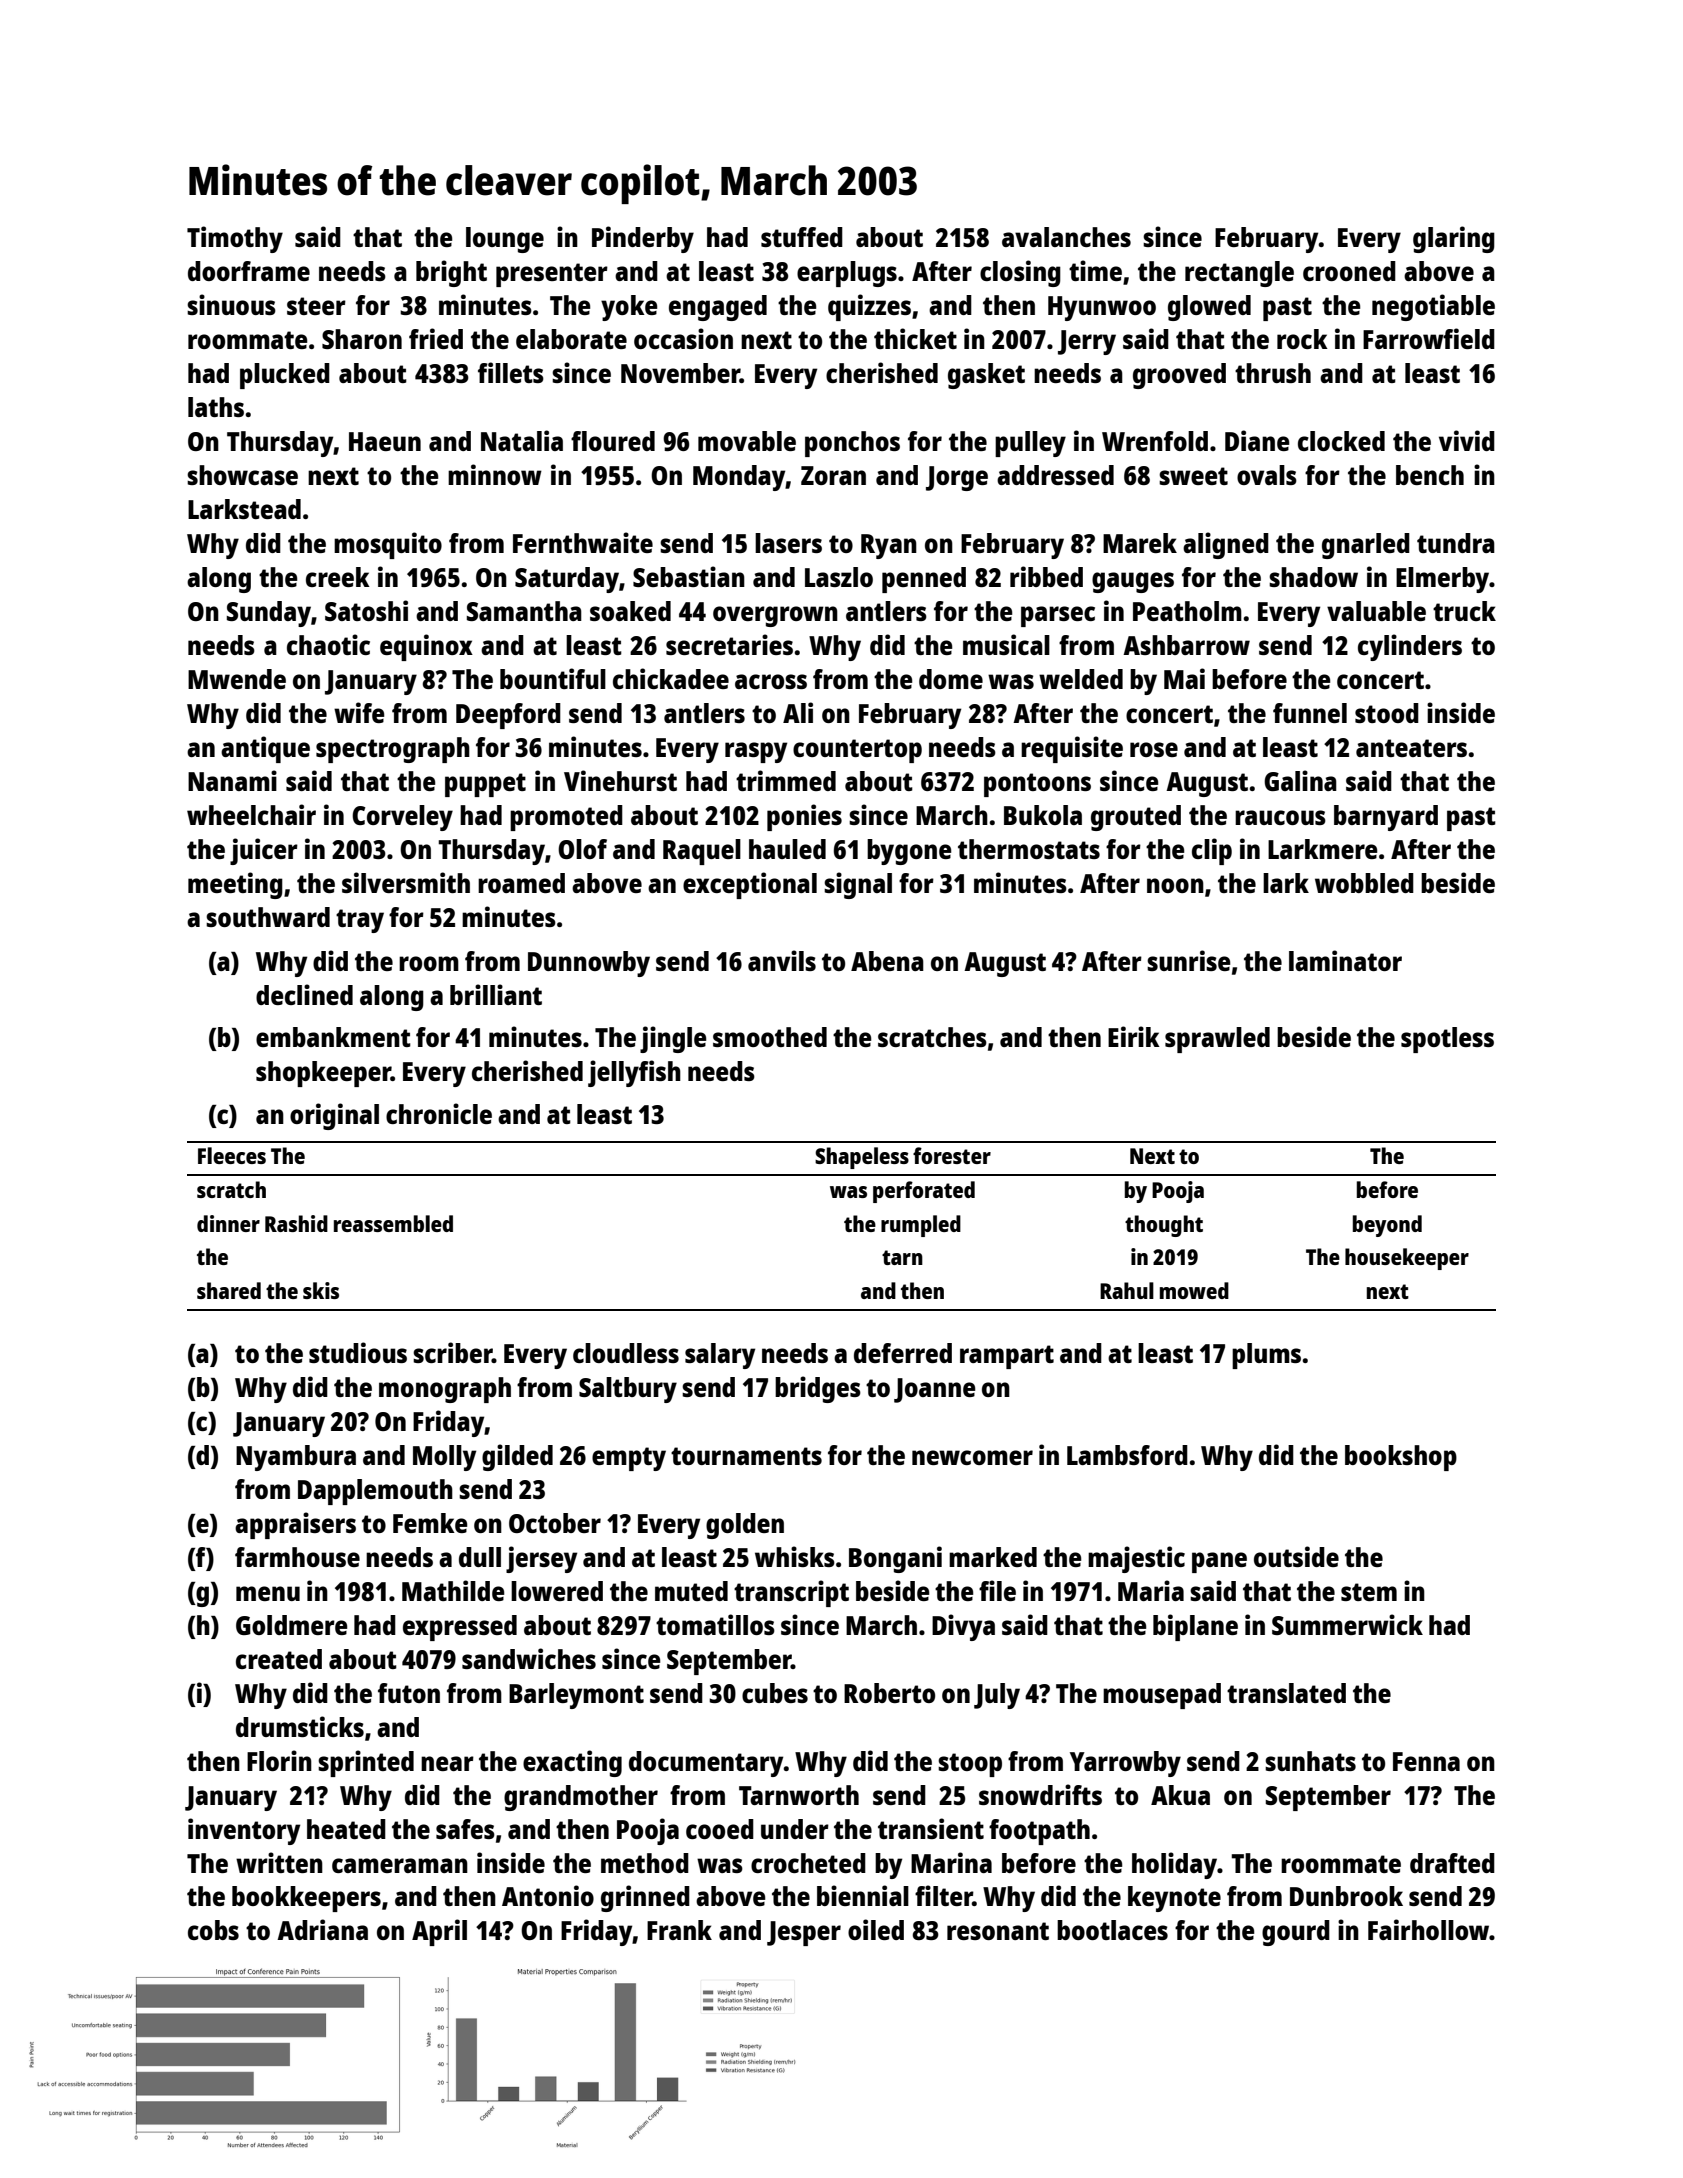 This image has width=1683, height=2178. What do you see at coordinates (720, 1356) in the image?
I see `salary` at bounding box center [720, 1356].
